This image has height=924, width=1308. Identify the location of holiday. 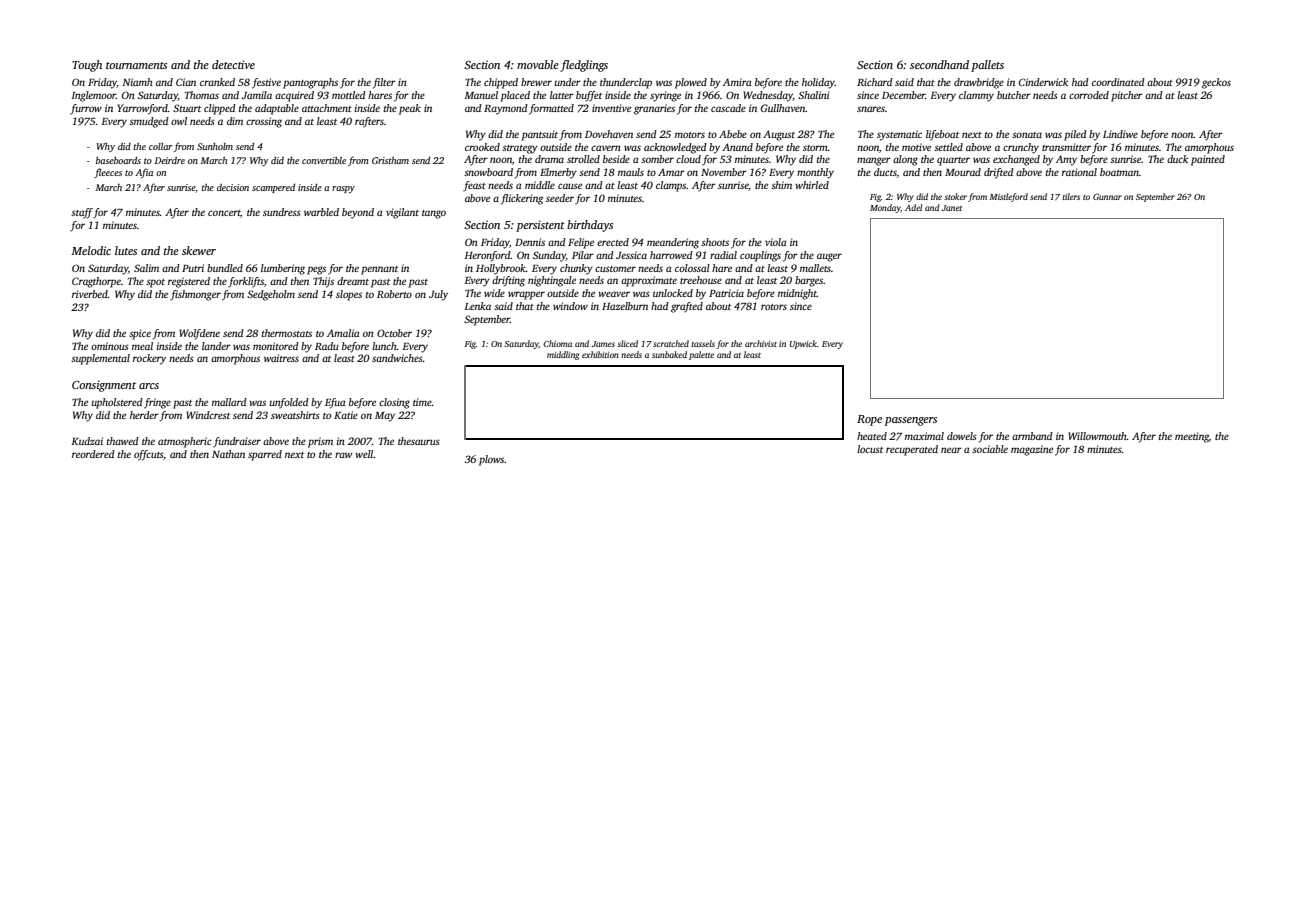
(818, 83).
